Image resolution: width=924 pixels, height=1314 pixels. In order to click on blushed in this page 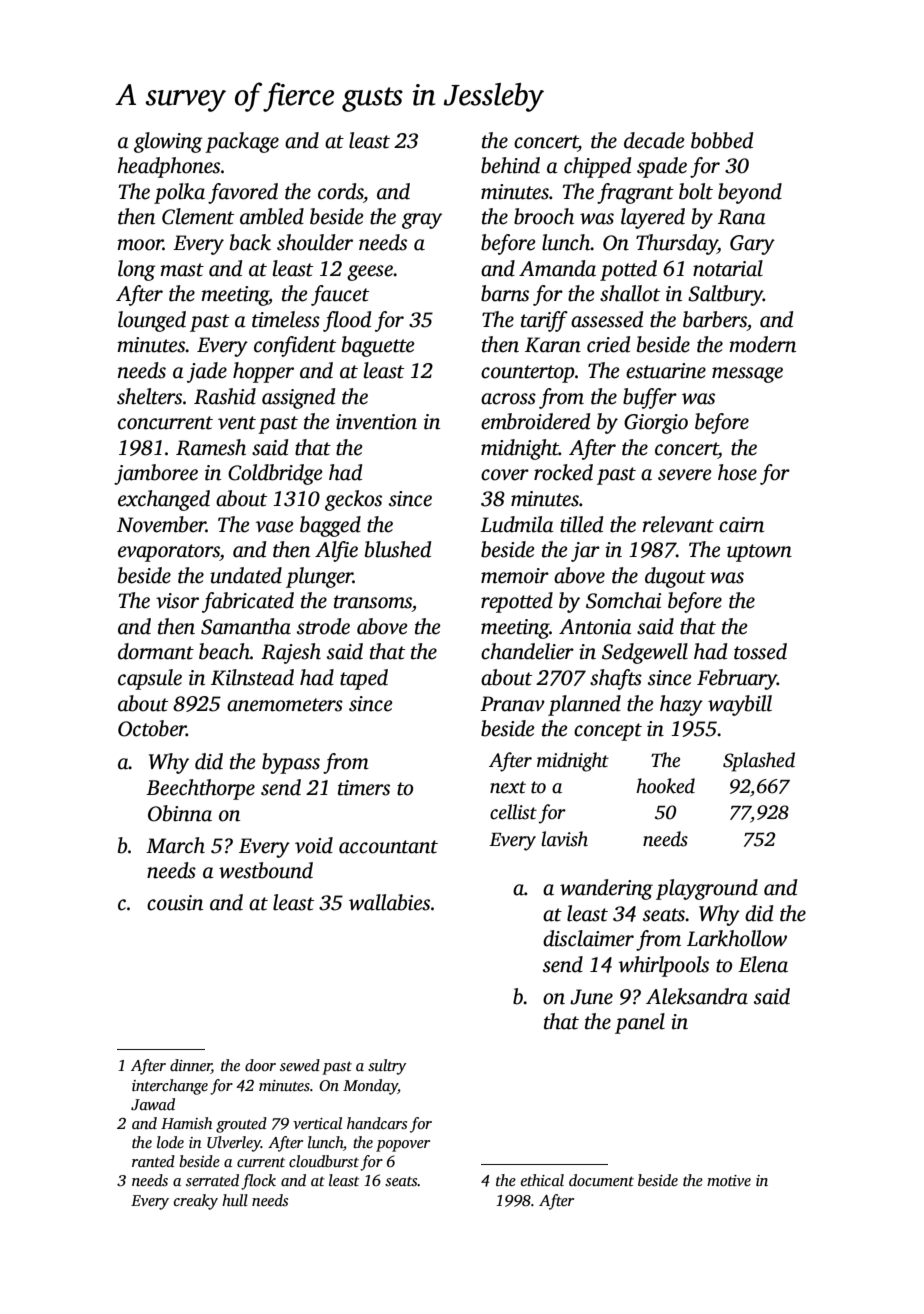, I will do `click(398, 549)`.
